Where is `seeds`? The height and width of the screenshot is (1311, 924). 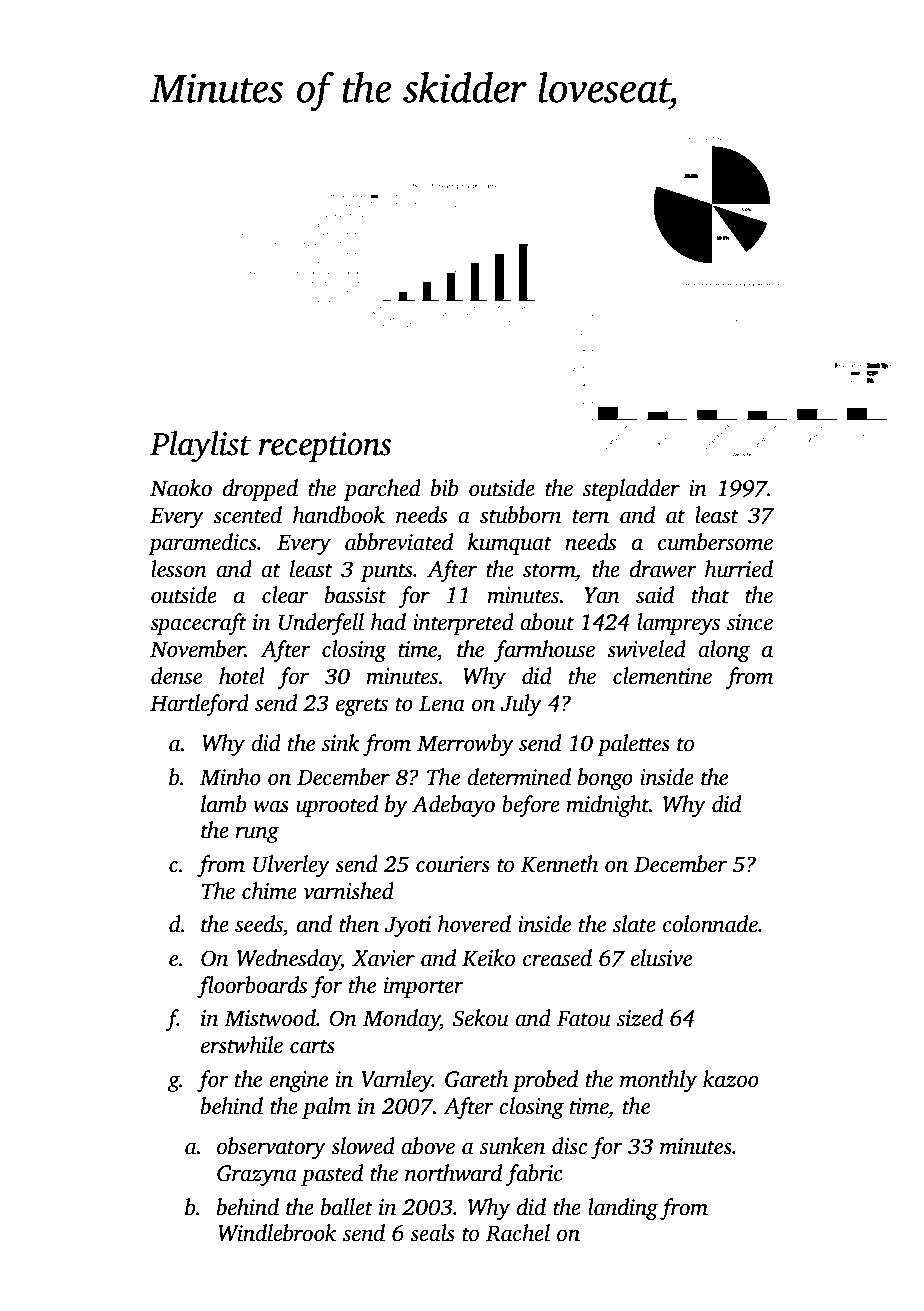
seeds is located at coordinates (259, 924).
